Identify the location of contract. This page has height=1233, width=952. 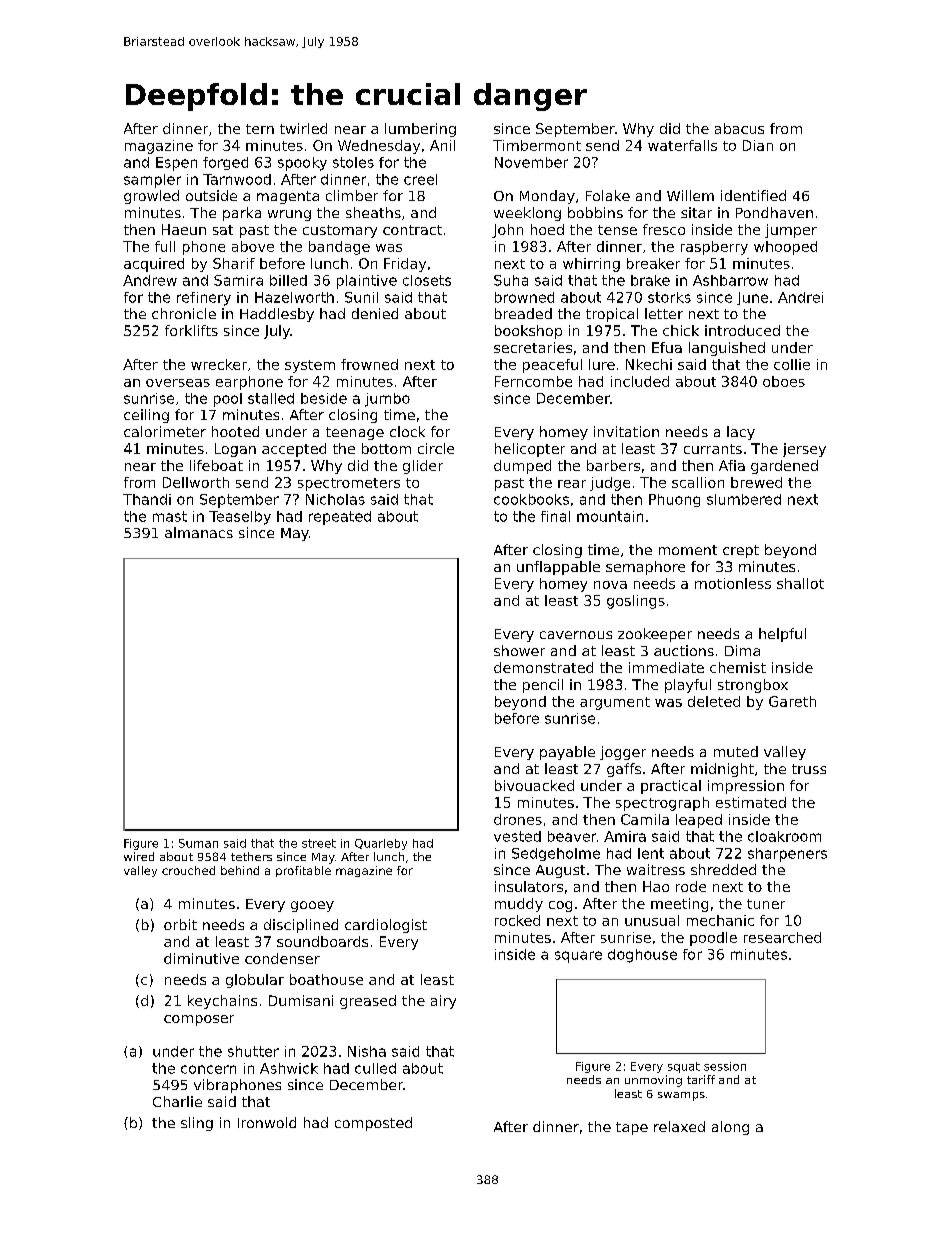
(412, 230).
